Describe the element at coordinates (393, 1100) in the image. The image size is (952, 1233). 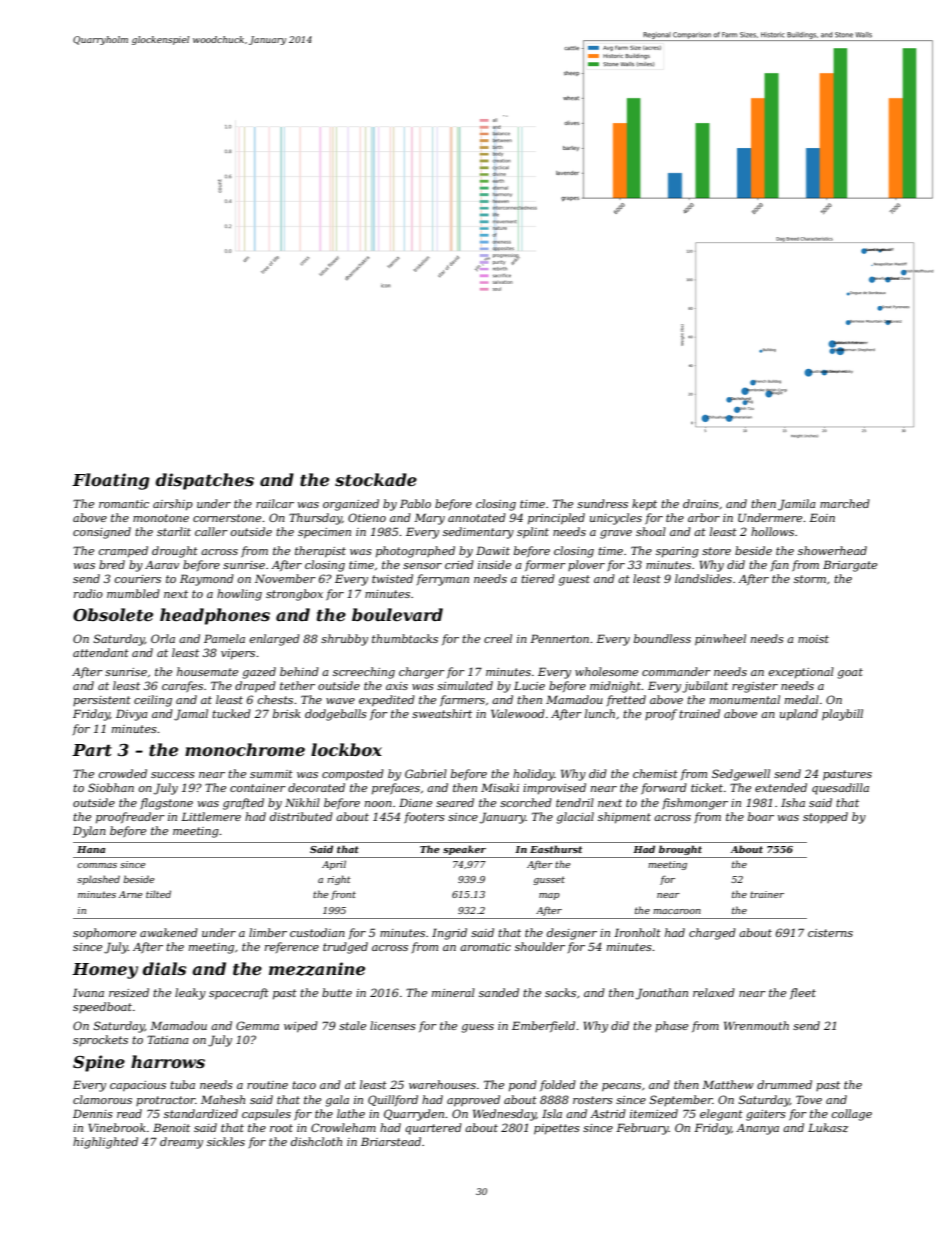
I see `Quillford` at that location.
